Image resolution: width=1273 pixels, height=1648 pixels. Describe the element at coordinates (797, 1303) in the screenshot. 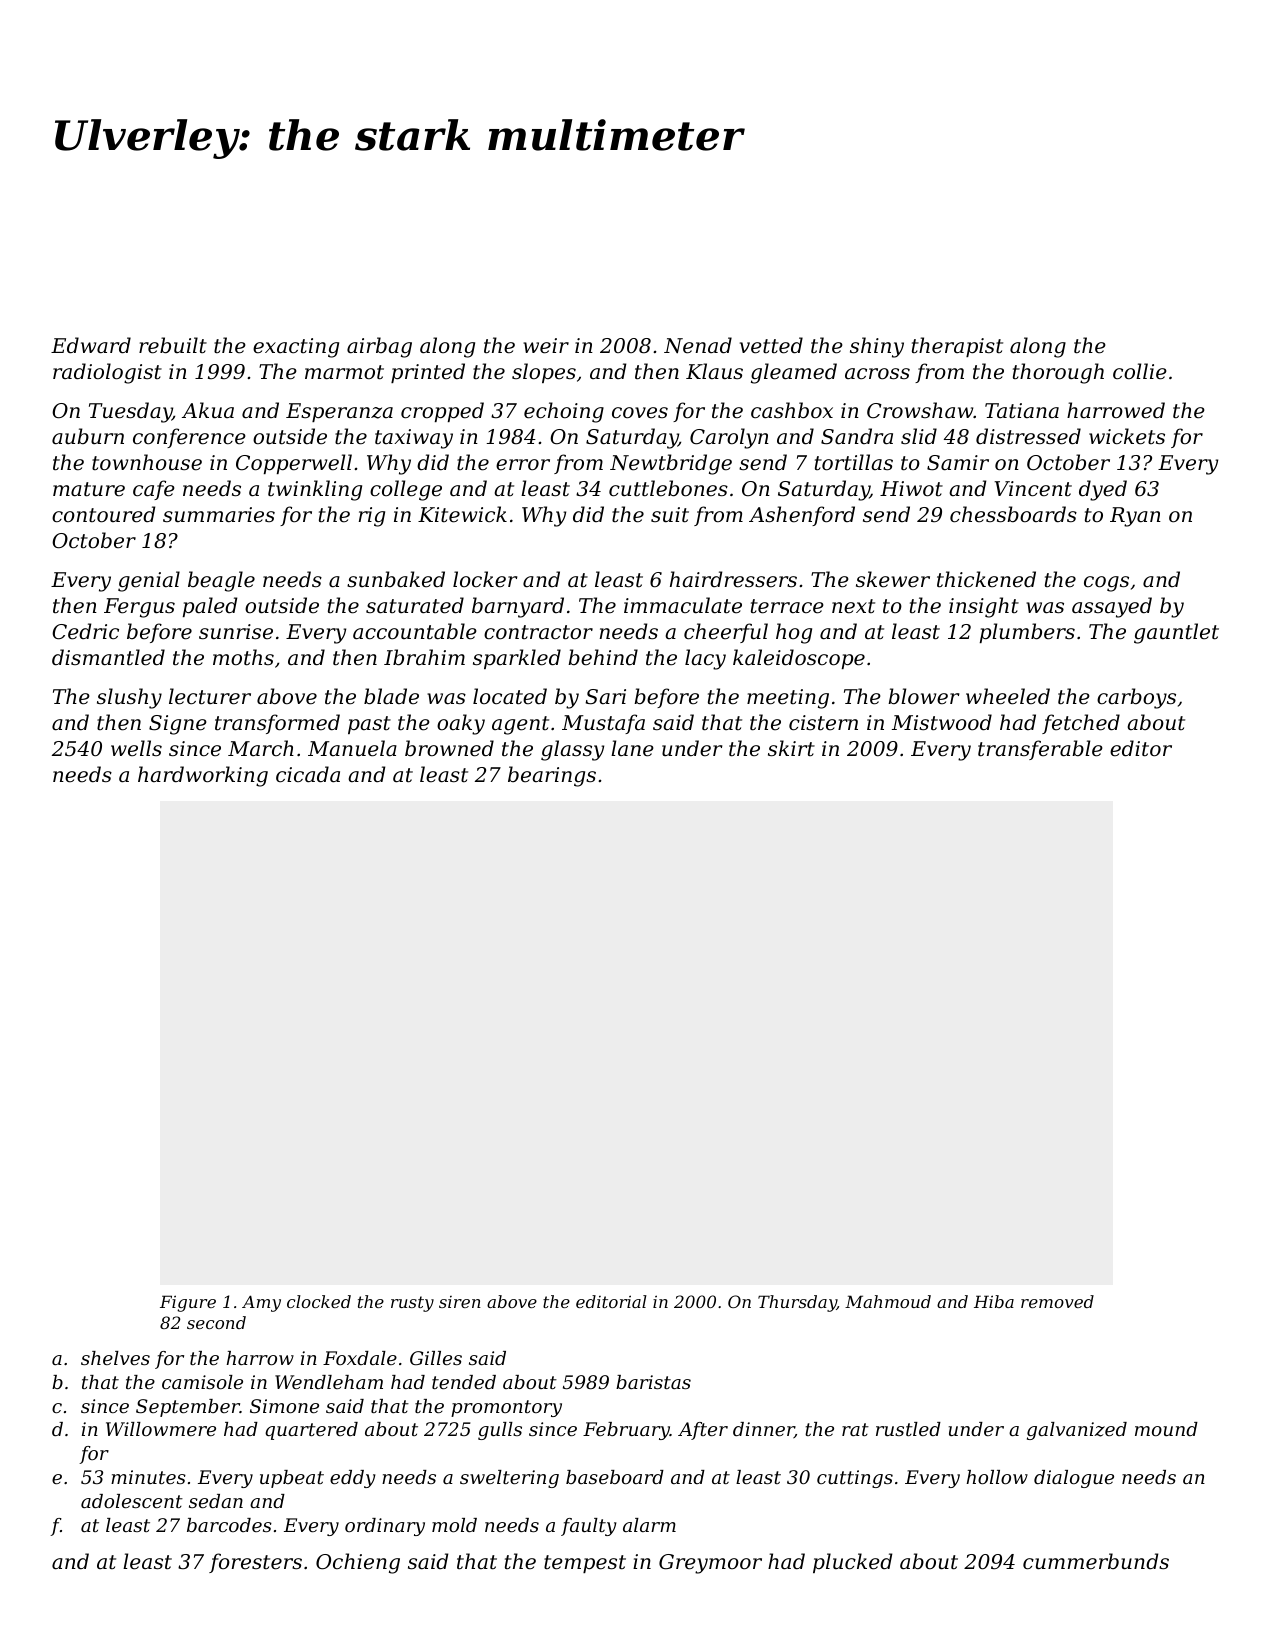

I see `Thursday` at that location.
